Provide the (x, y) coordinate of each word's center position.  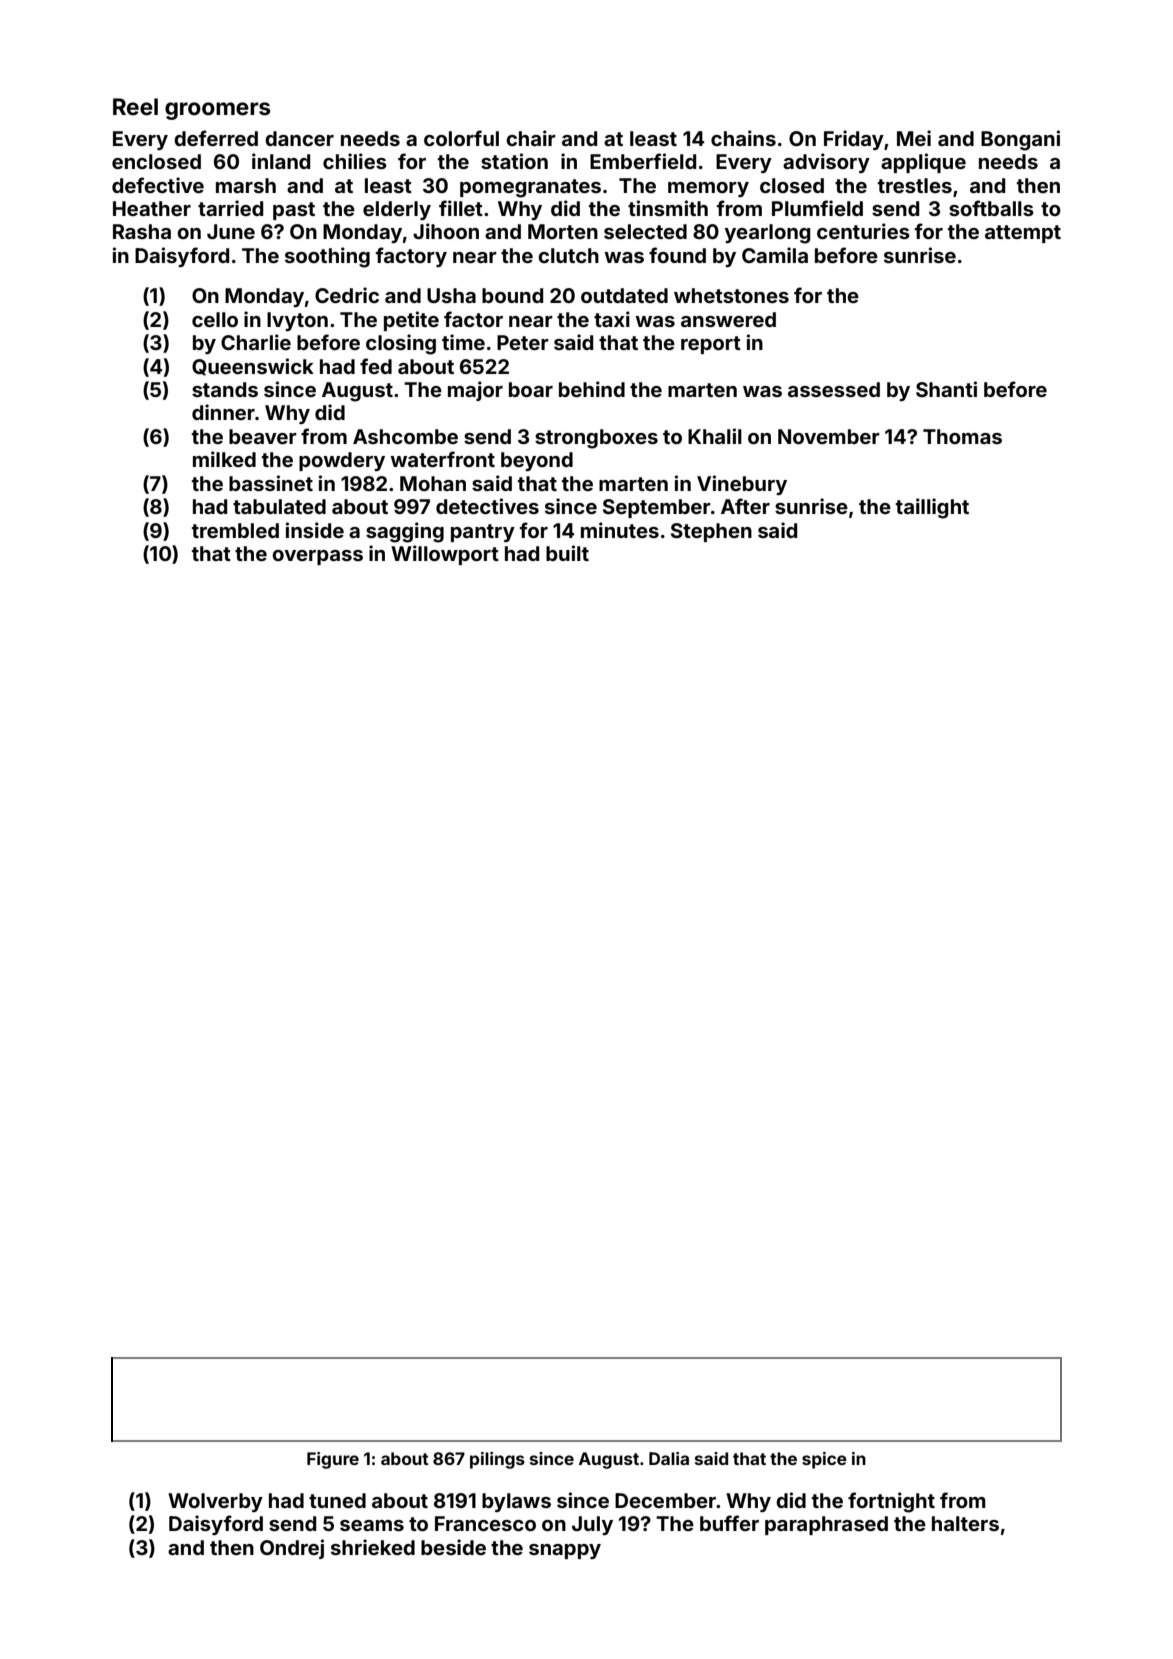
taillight (932, 508)
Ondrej (292, 1549)
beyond (537, 461)
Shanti (946, 389)
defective (158, 185)
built (567, 553)
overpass (317, 557)
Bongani (1020, 140)
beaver (263, 436)
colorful (461, 138)
